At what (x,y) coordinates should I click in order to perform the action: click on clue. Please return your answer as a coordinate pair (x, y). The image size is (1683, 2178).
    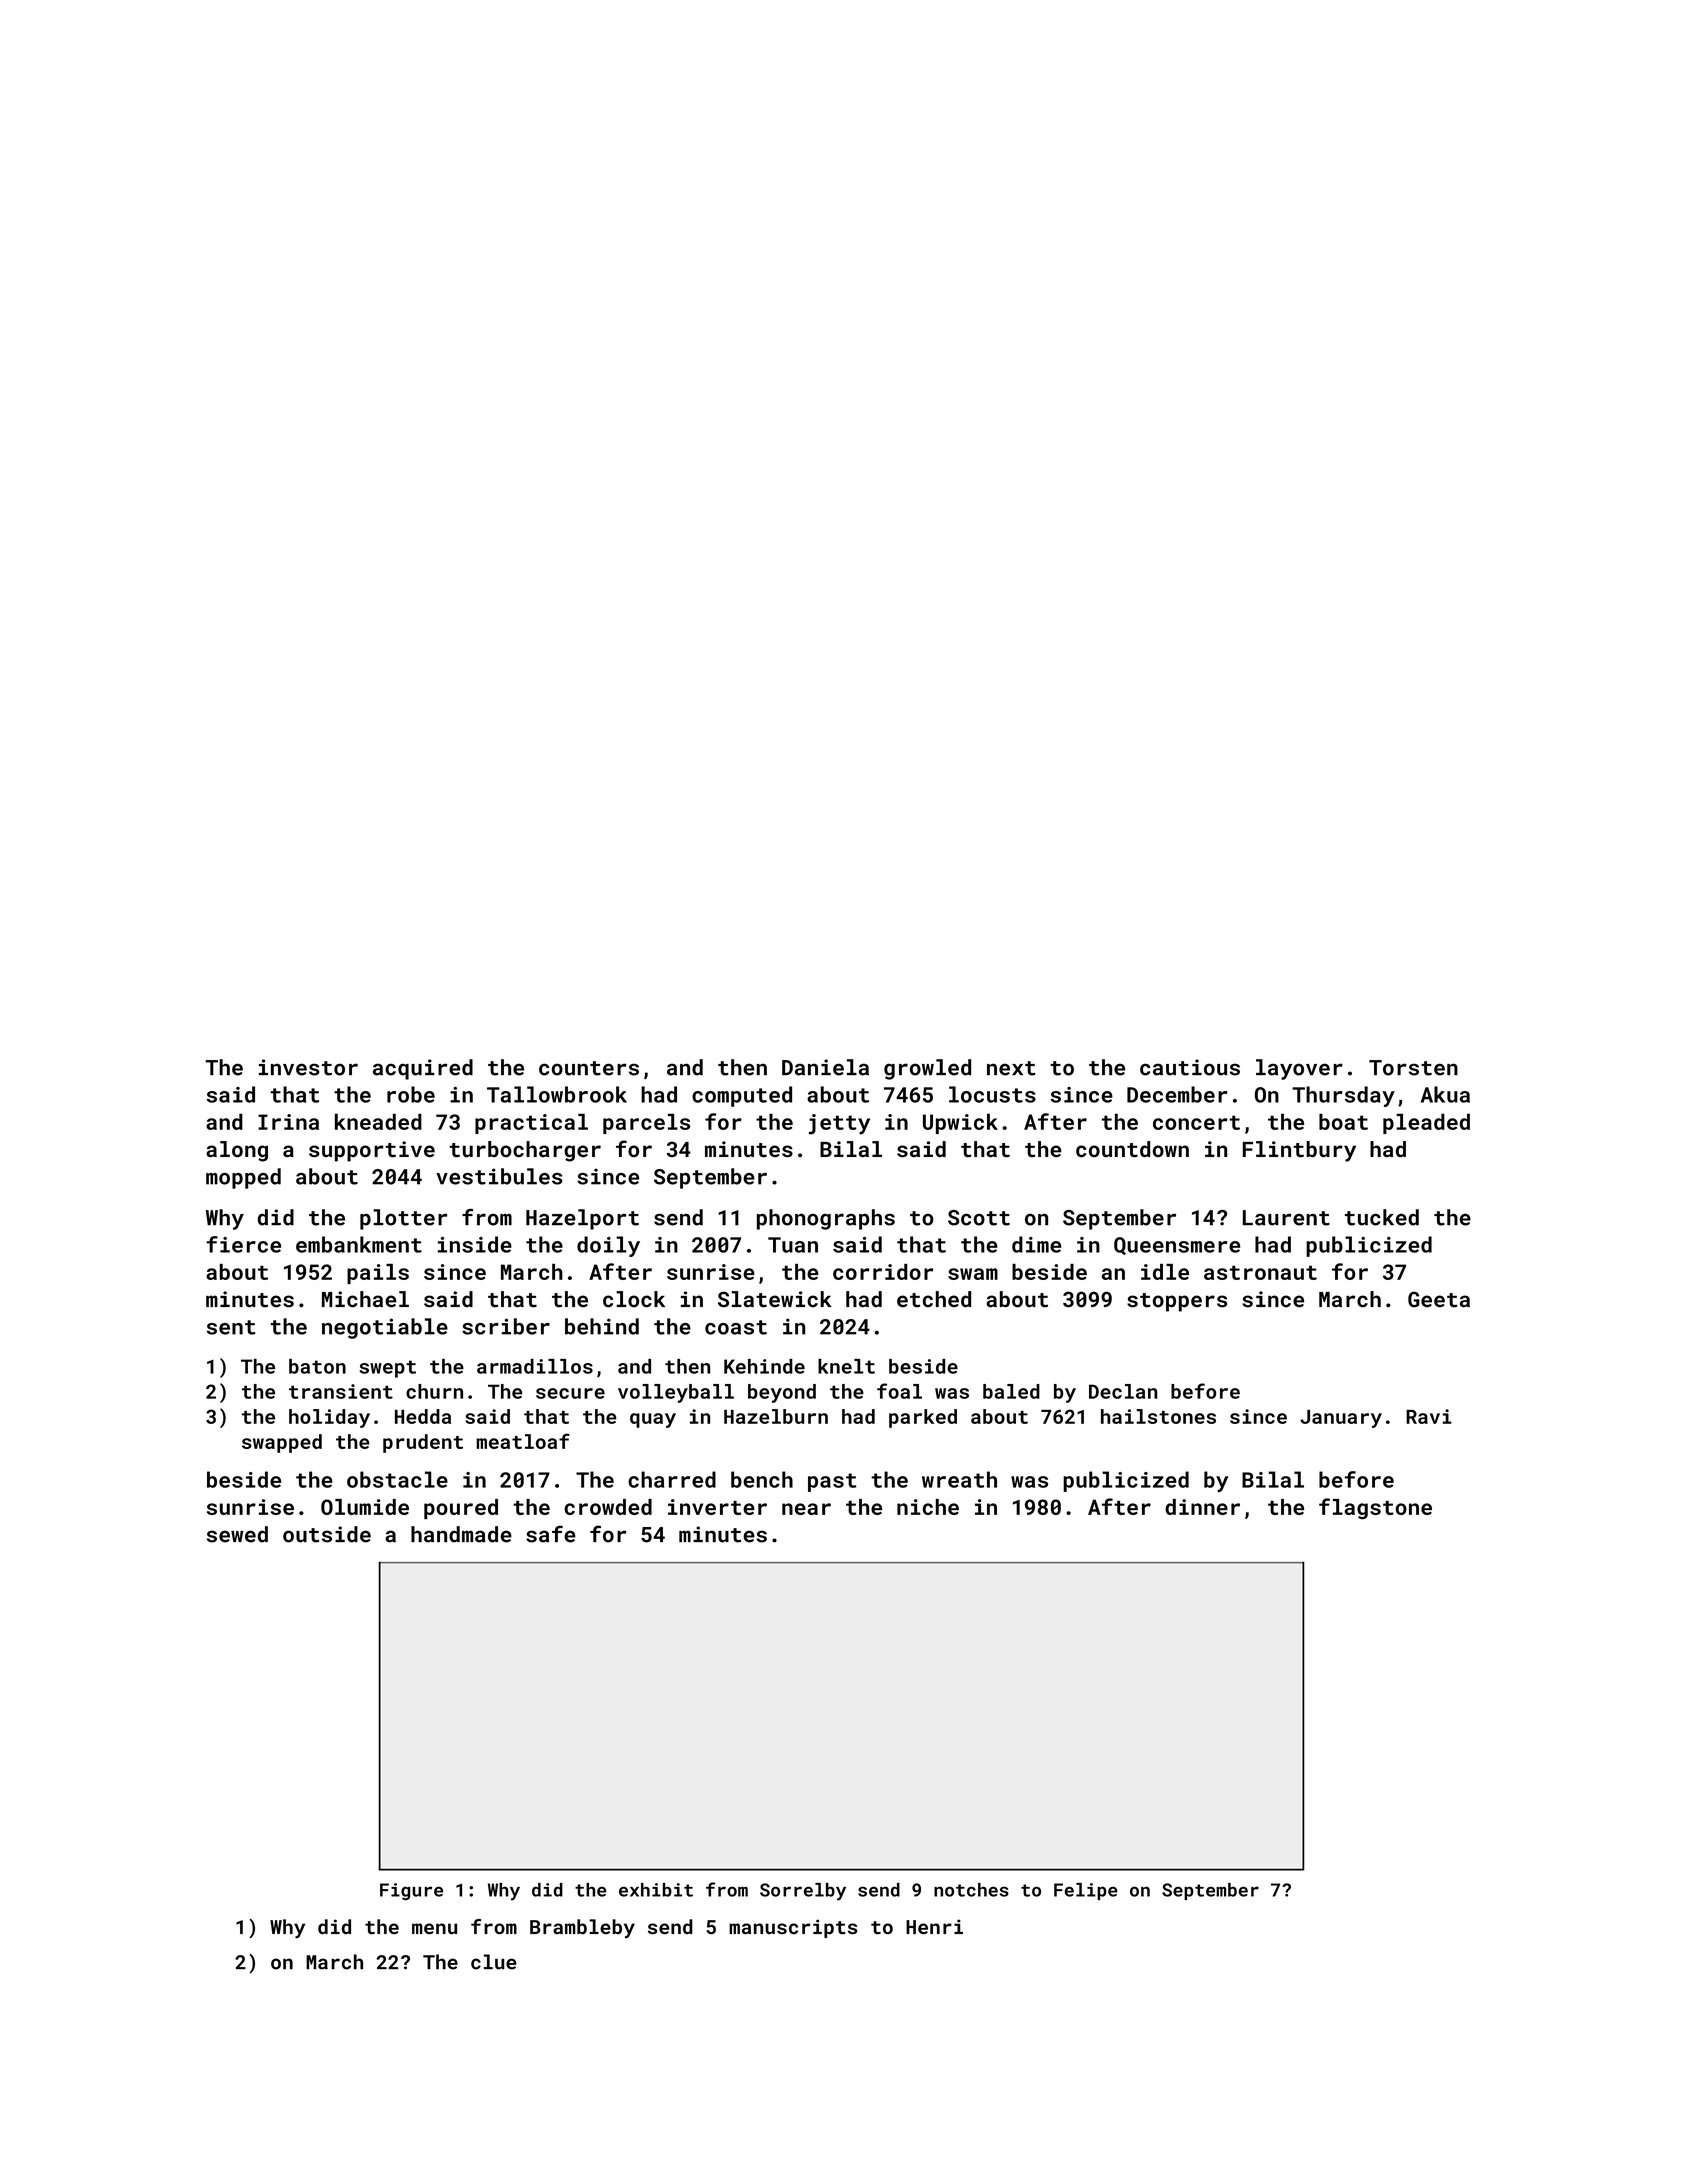
    Looking at the image, I should click on (494, 1962).
